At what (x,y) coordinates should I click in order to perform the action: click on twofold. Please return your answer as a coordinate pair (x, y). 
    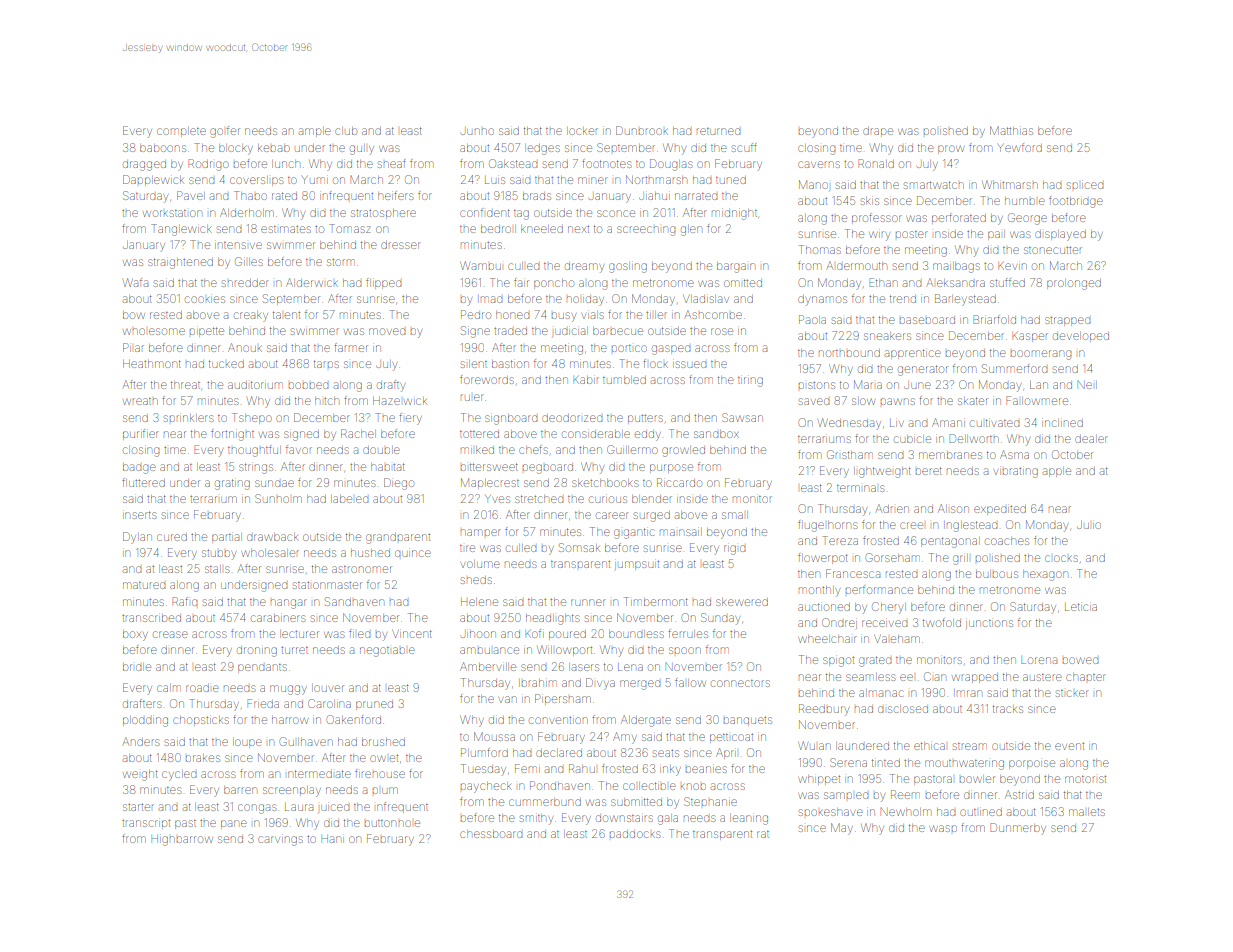
    Looking at the image, I should click on (942, 622).
